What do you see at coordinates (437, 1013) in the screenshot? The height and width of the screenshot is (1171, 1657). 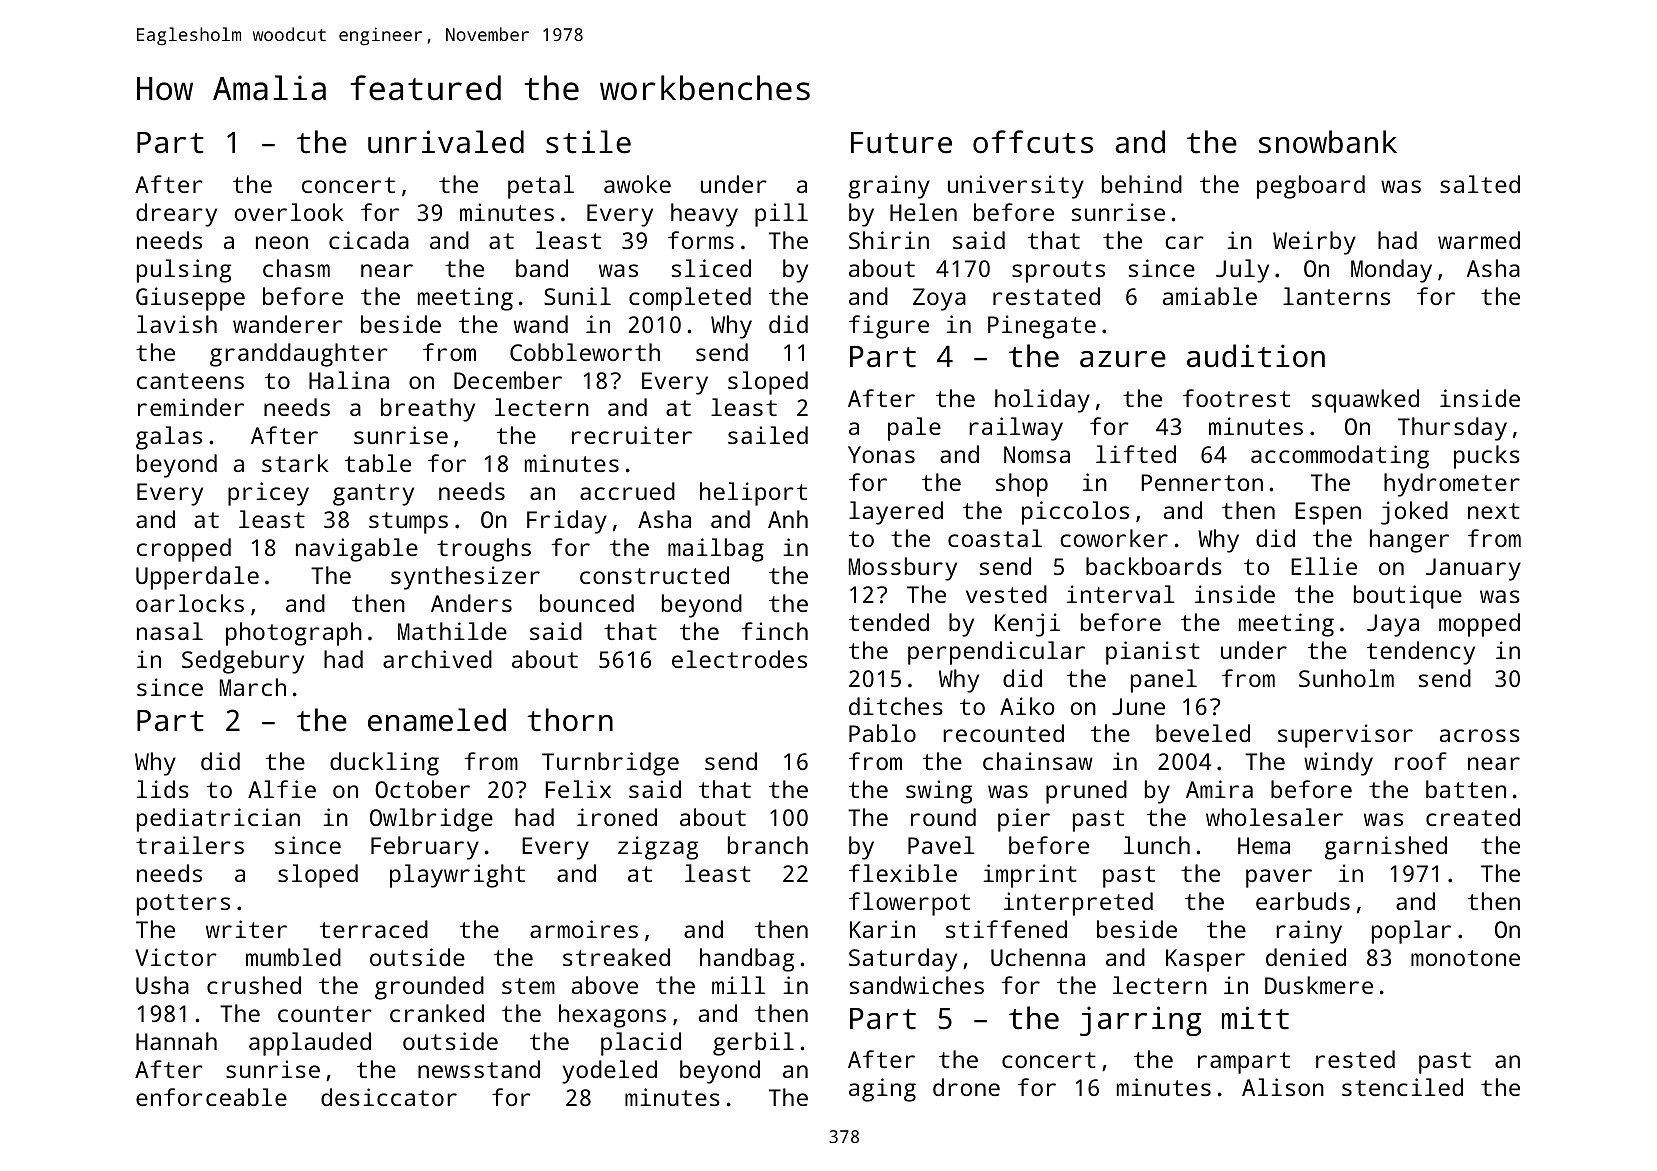 I see `cranked` at bounding box center [437, 1013].
